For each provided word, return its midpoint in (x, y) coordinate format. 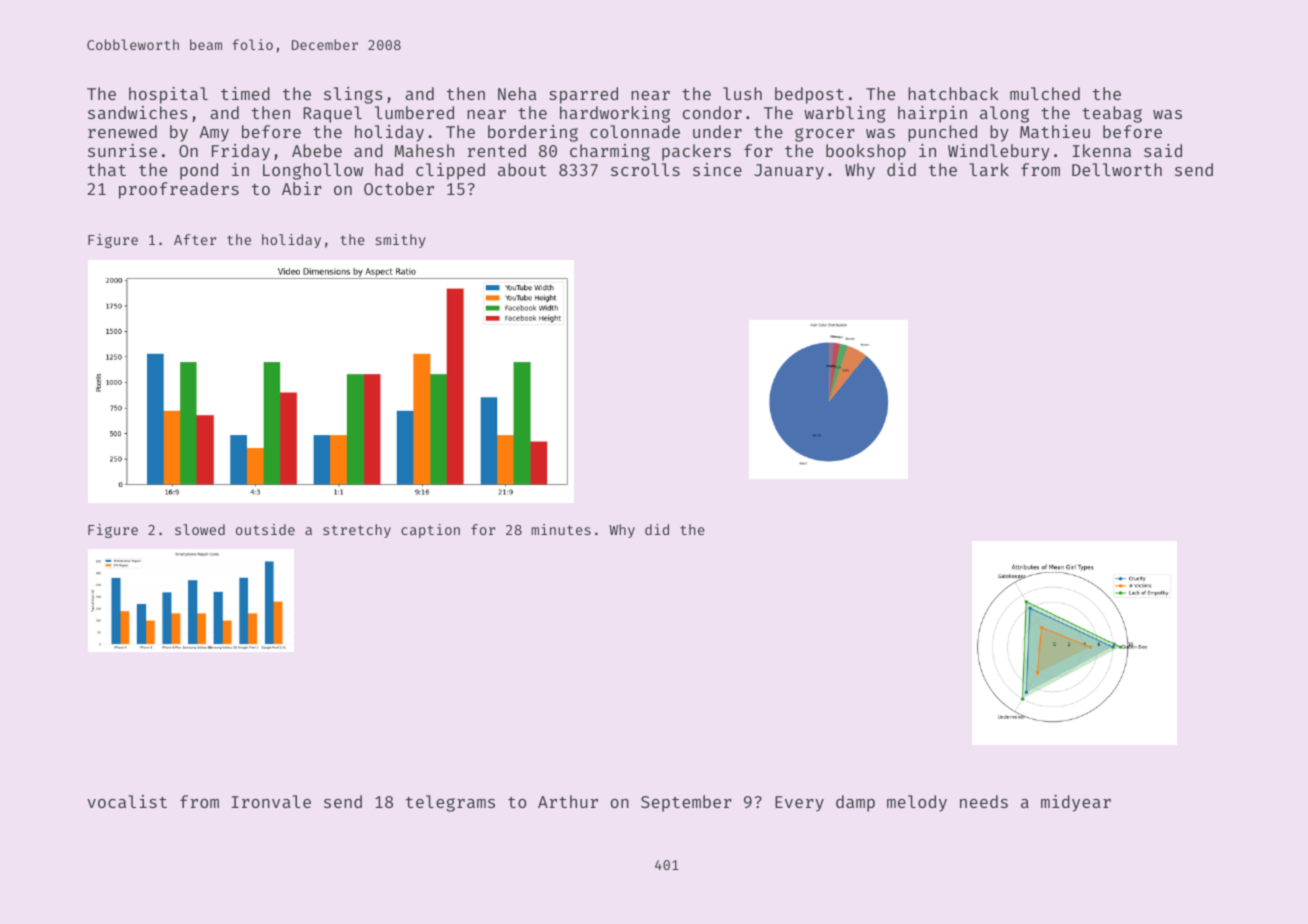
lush (742, 93)
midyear (1076, 803)
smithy (401, 241)
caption (430, 531)
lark (989, 169)
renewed (122, 131)
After (195, 239)
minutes (561, 529)
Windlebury (999, 152)
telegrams (450, 803)
